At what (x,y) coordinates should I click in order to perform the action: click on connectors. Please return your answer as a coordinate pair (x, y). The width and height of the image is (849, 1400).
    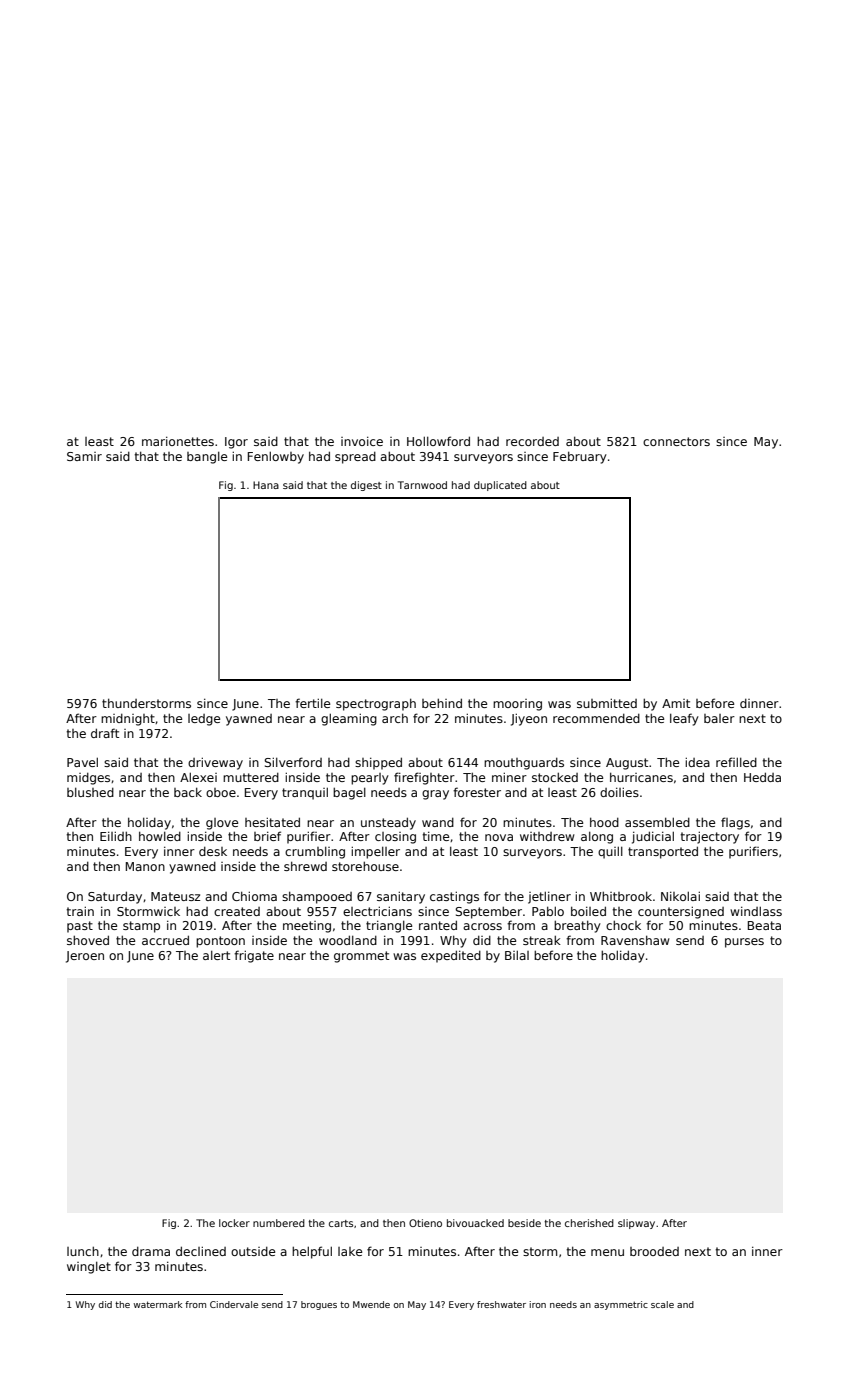
    Looking at the image, I should click on (676, 441).
